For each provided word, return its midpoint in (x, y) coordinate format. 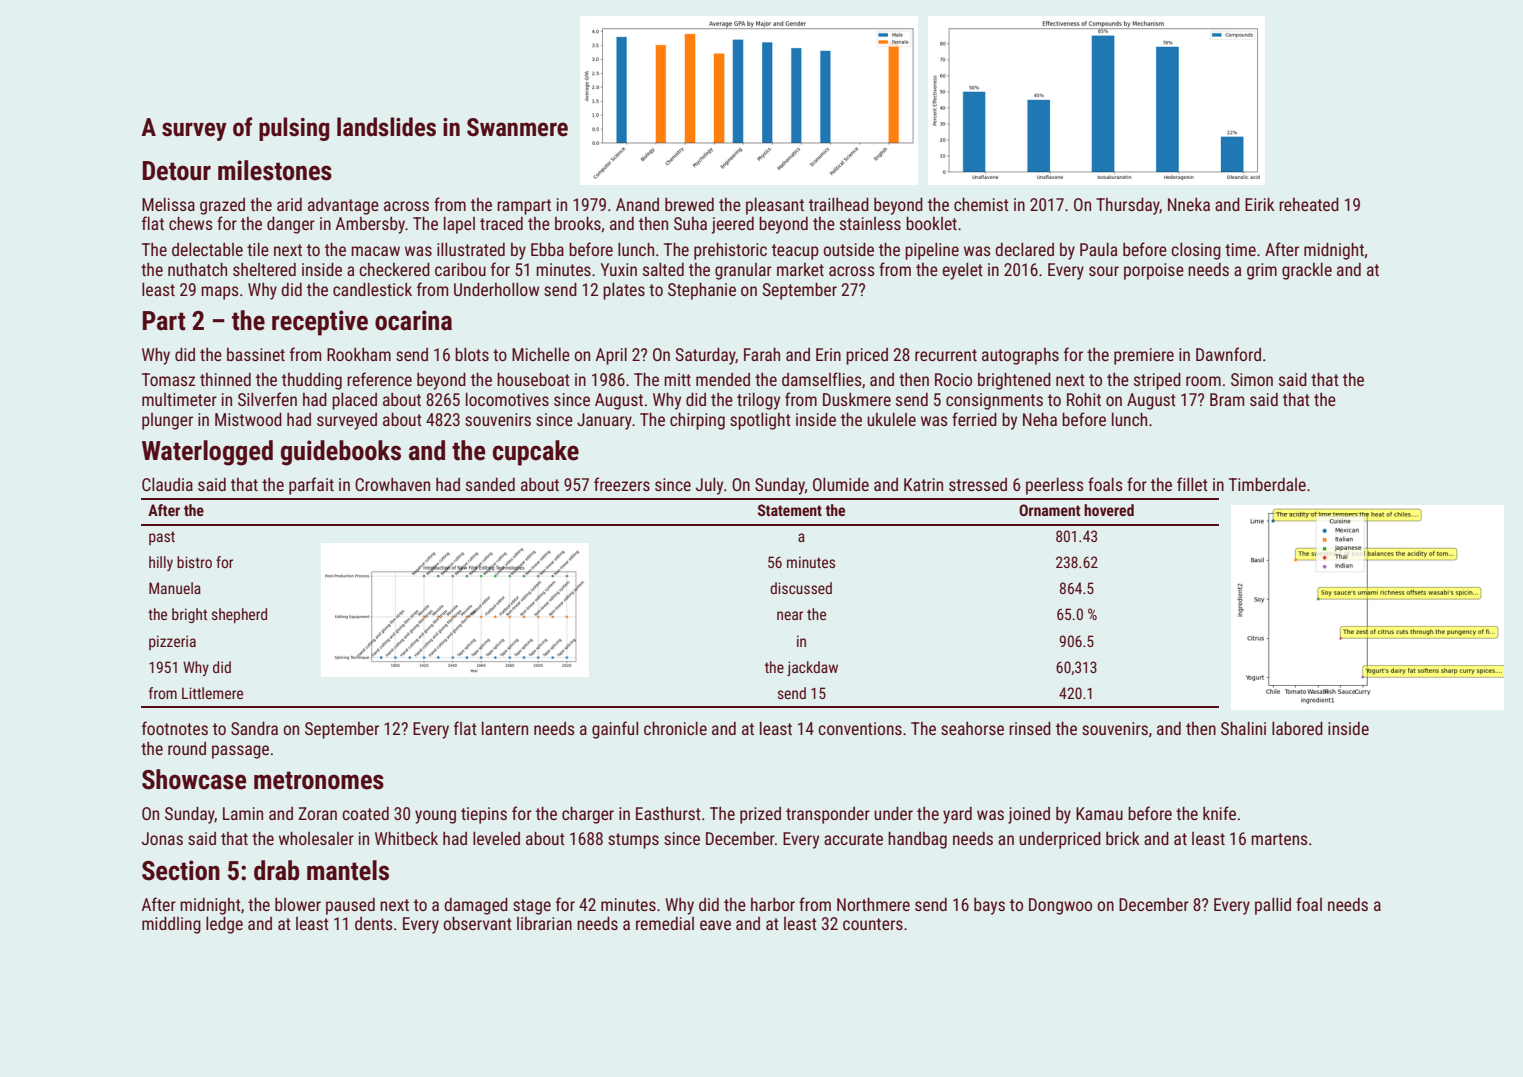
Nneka (1189, 204)
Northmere (873, 904)
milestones (275, 170)
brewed (689, 204)
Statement (790, 510)
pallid (1273, 906)
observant (477, 923)
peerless (1055, 486)
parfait (311, 486)
